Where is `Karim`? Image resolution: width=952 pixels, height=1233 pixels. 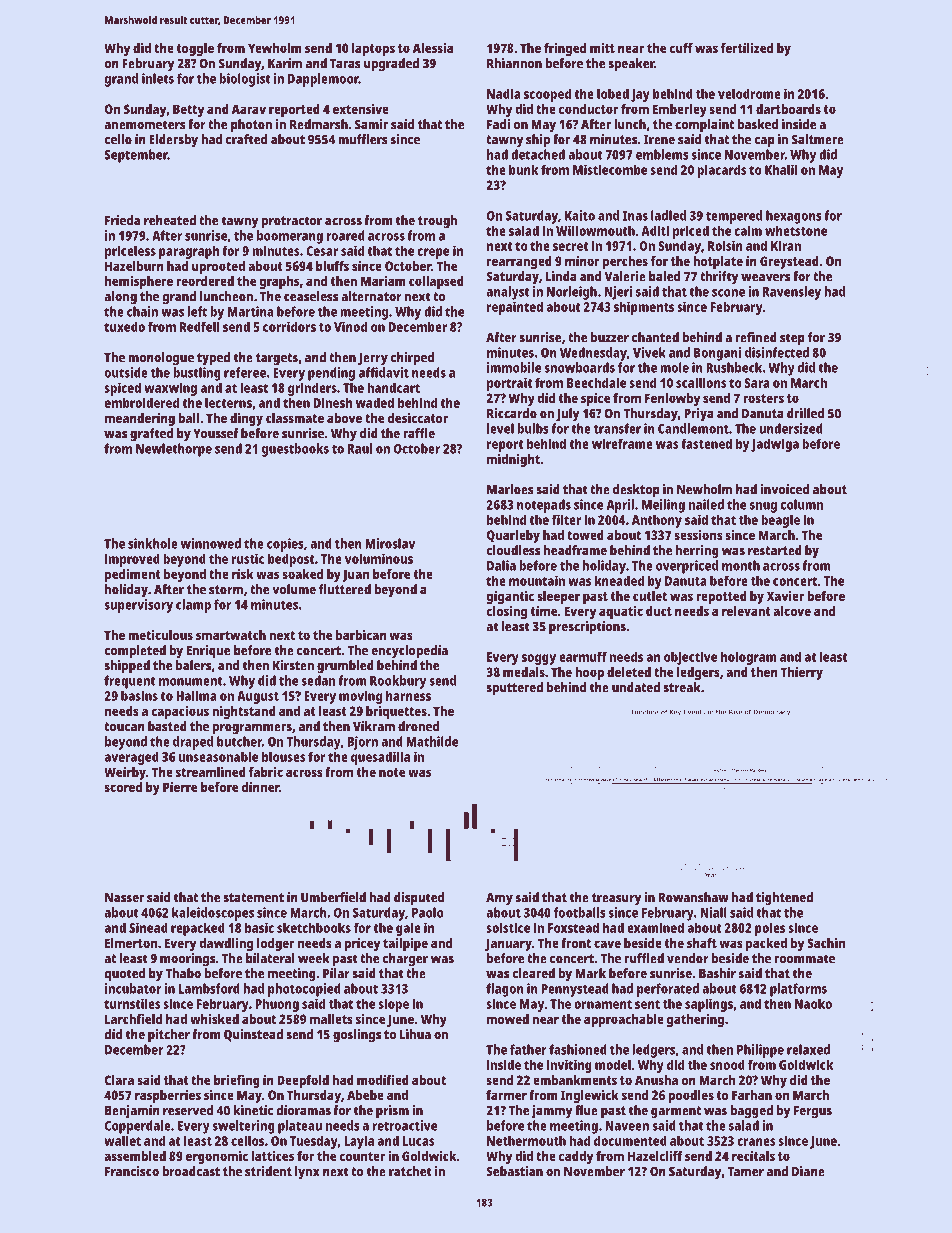
Karim is located at coordinates (285, 63).
